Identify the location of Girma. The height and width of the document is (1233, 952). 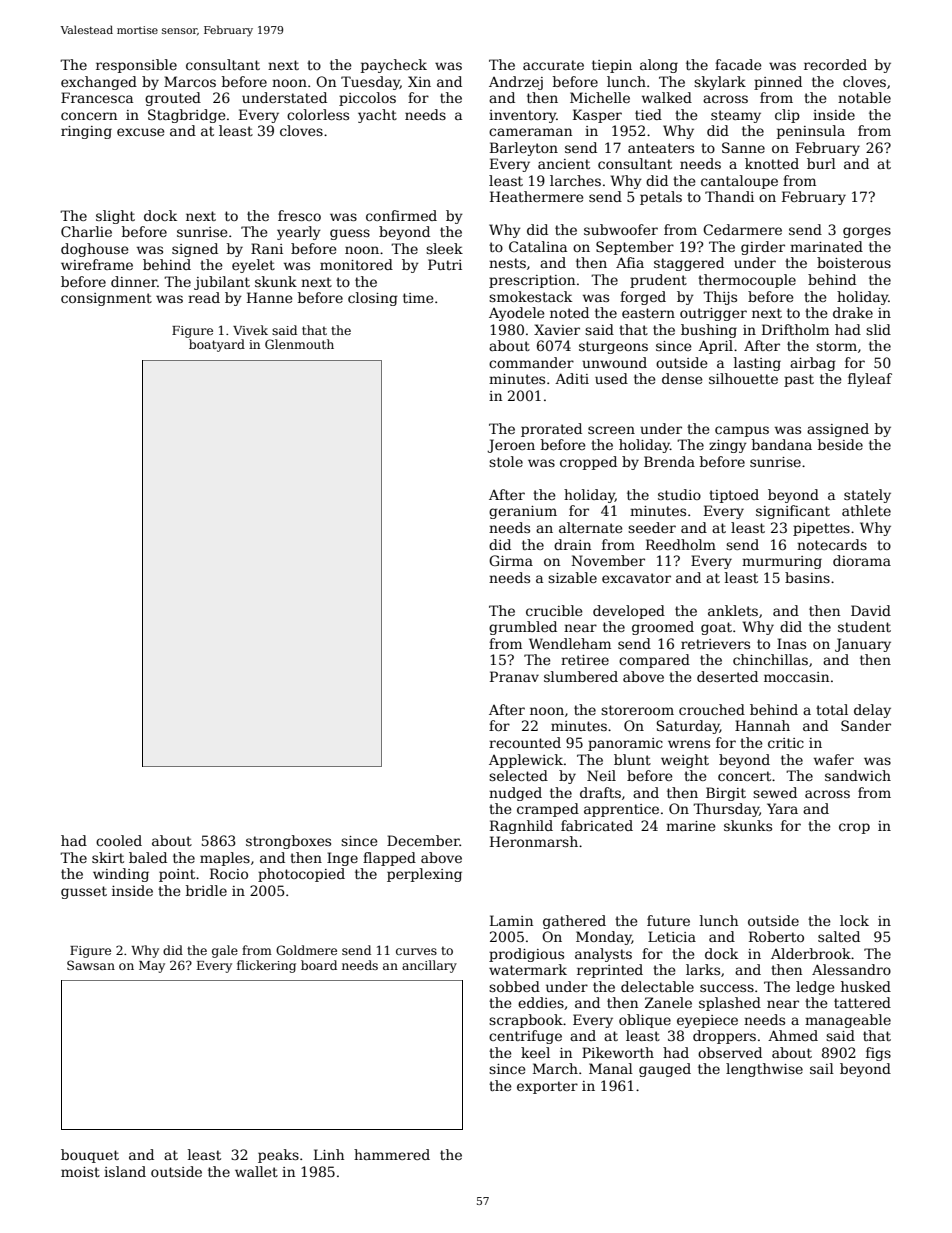
(511, 560).
